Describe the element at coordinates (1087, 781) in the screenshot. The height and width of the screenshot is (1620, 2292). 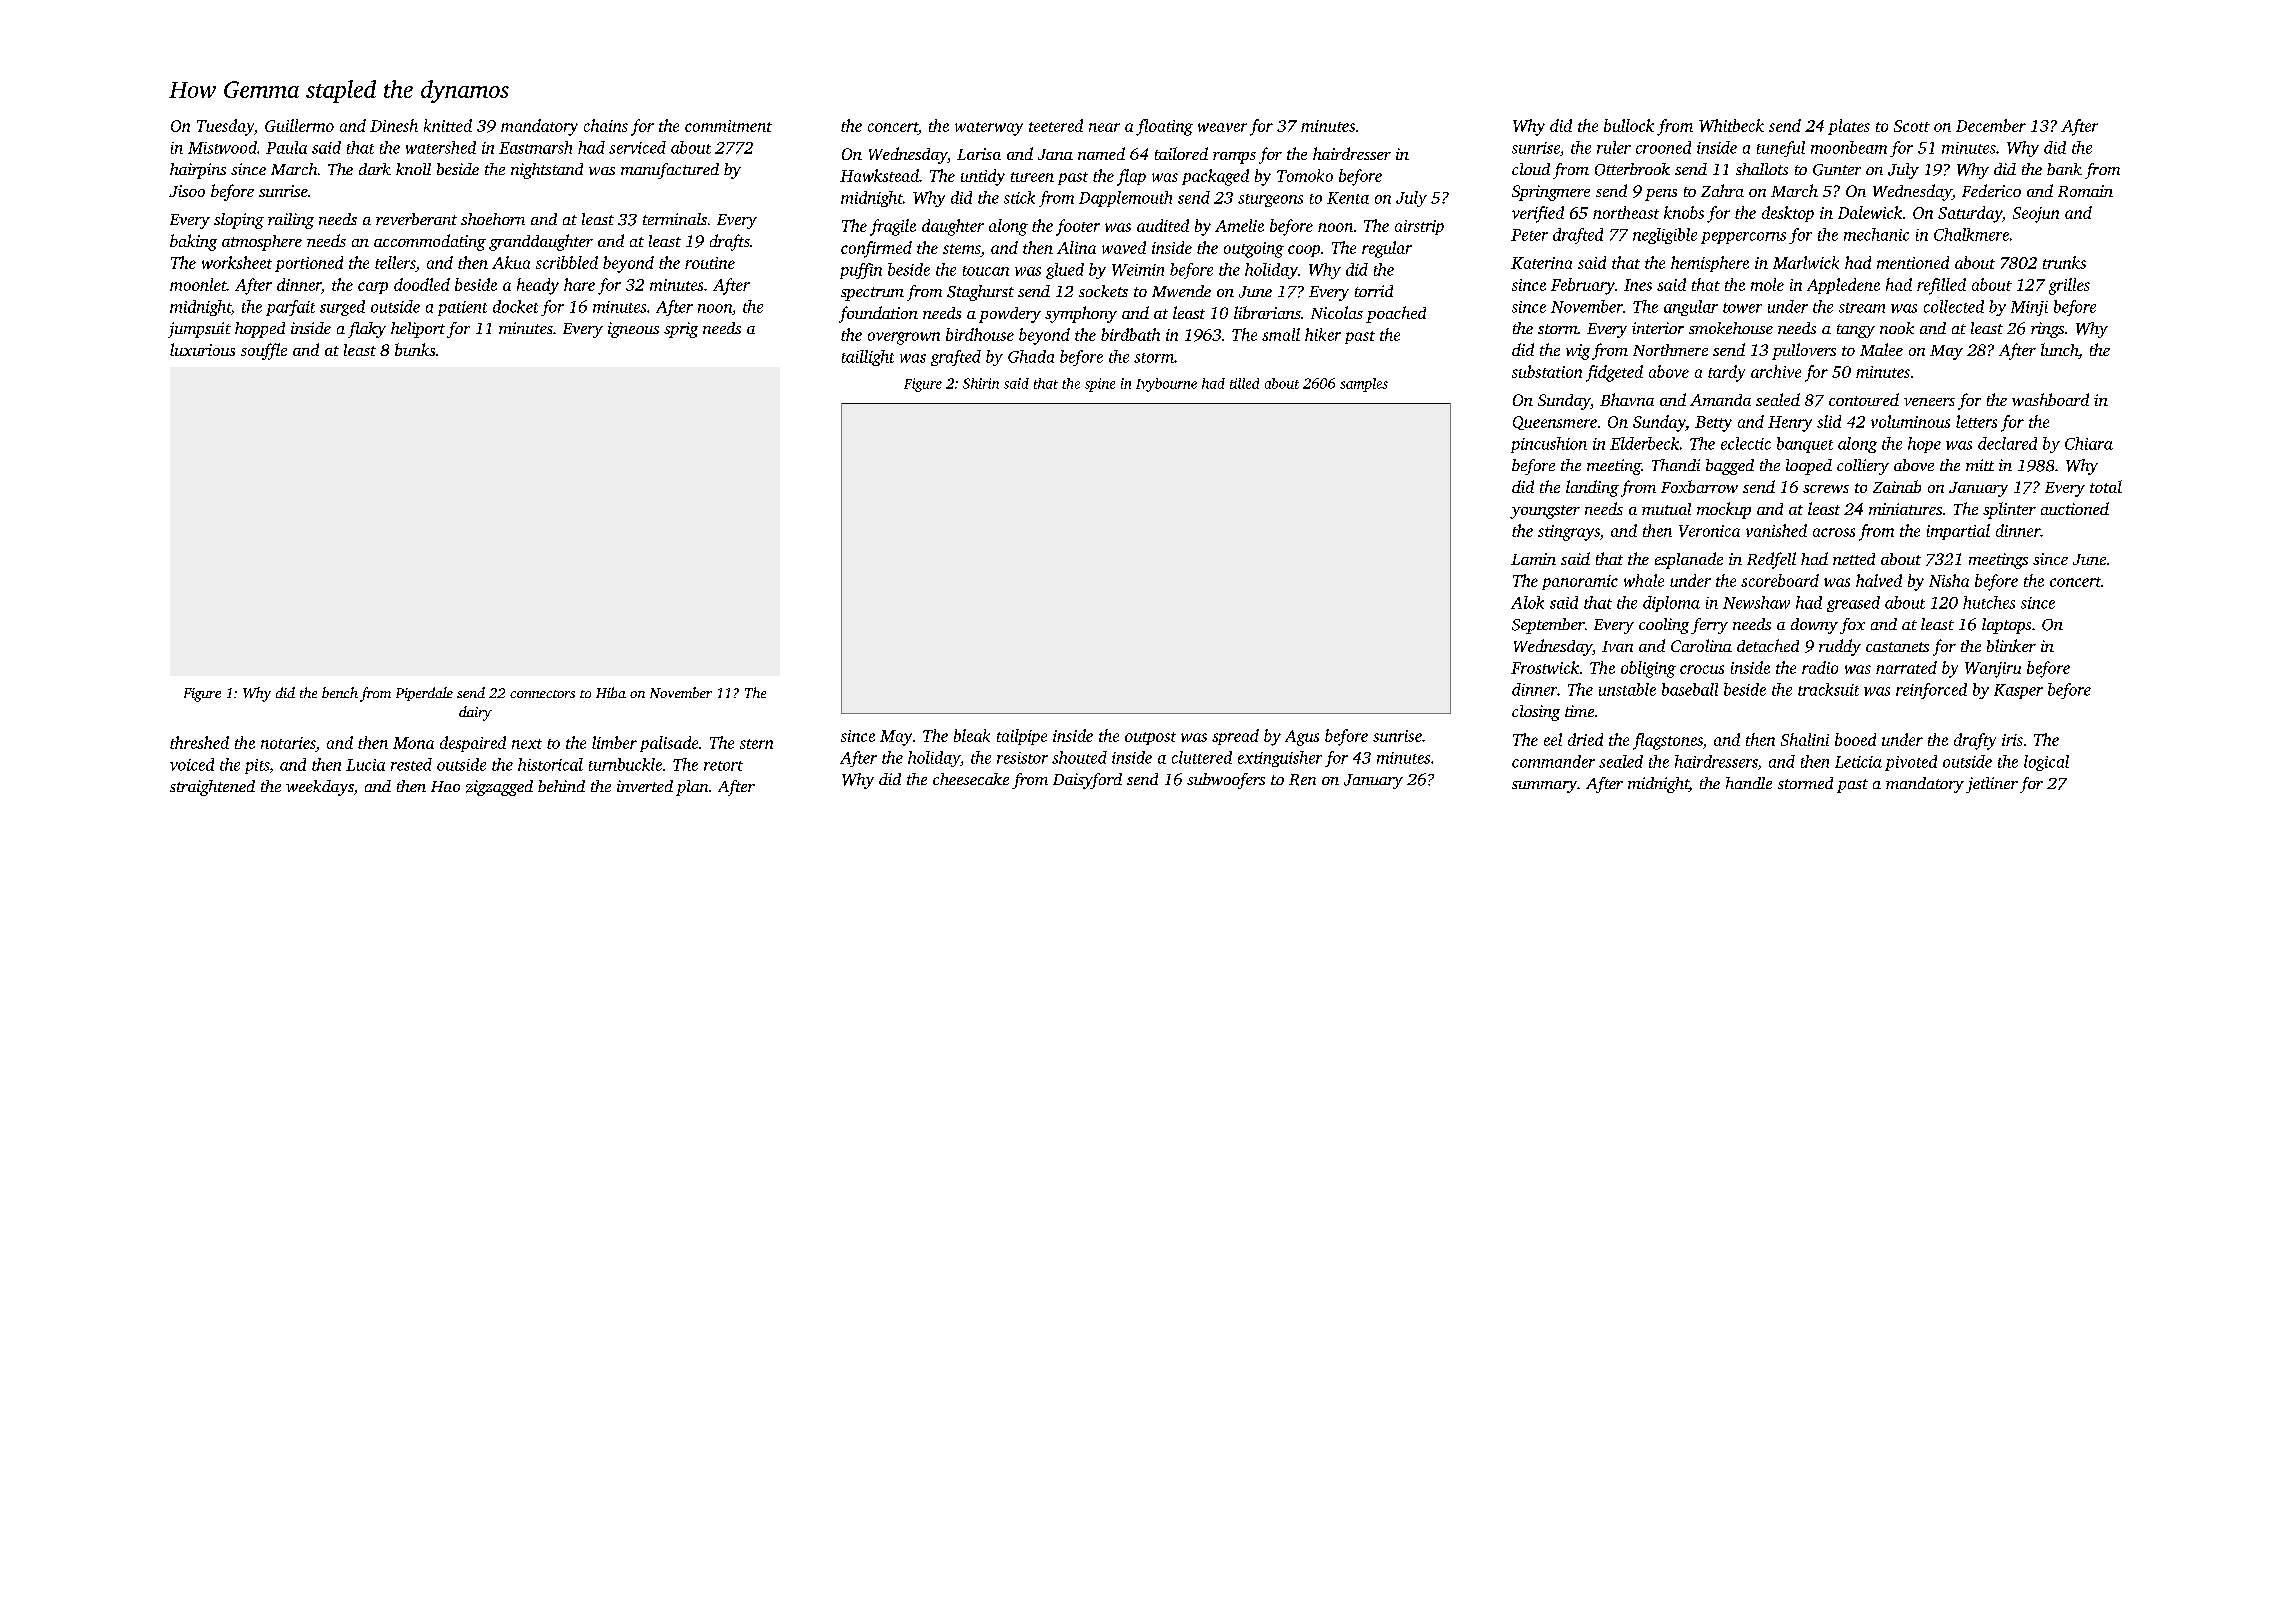
I see `Daisyford` at that location.
